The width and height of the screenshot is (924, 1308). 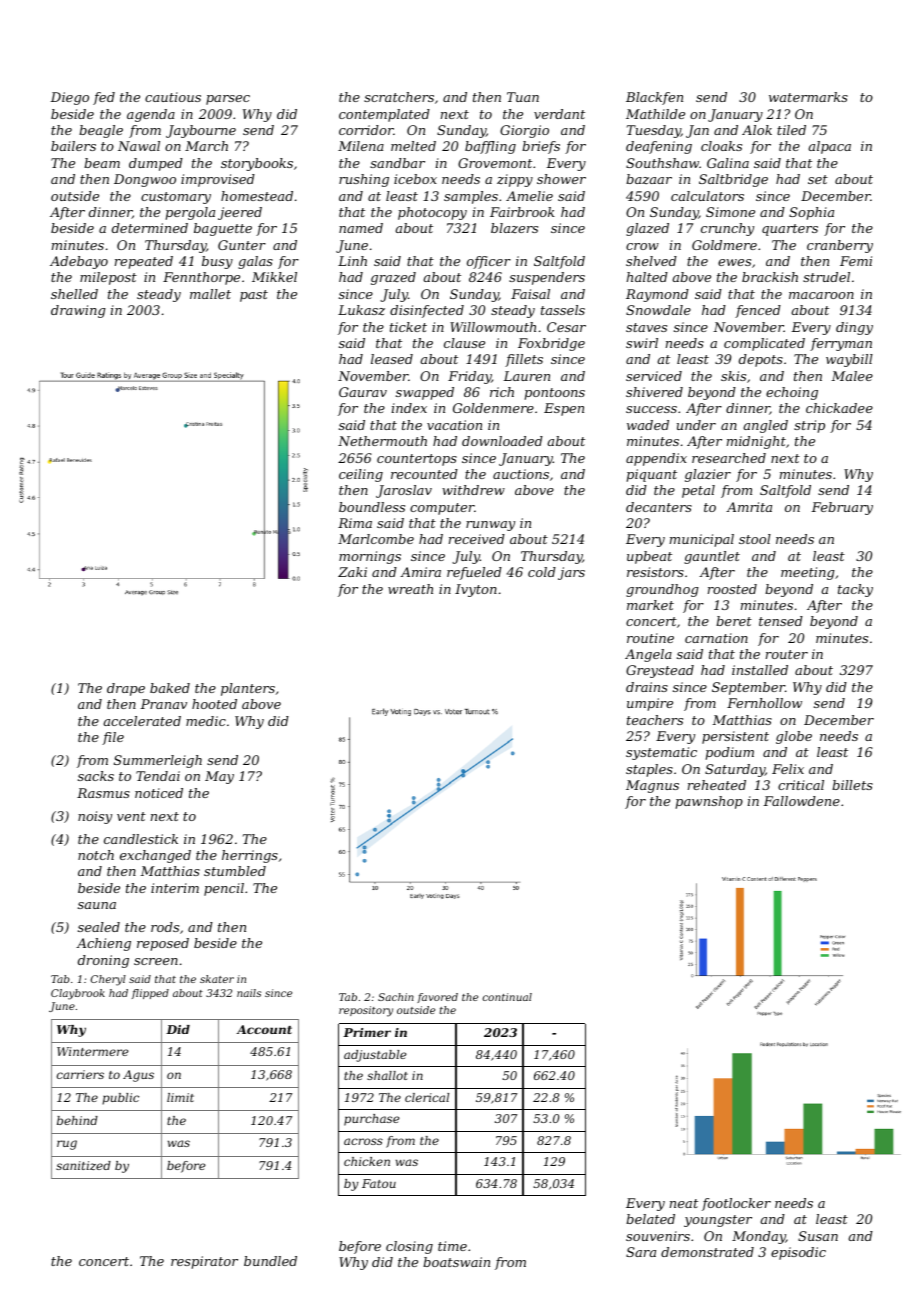 I want to click on Diego, so click(x=69, y=98).
